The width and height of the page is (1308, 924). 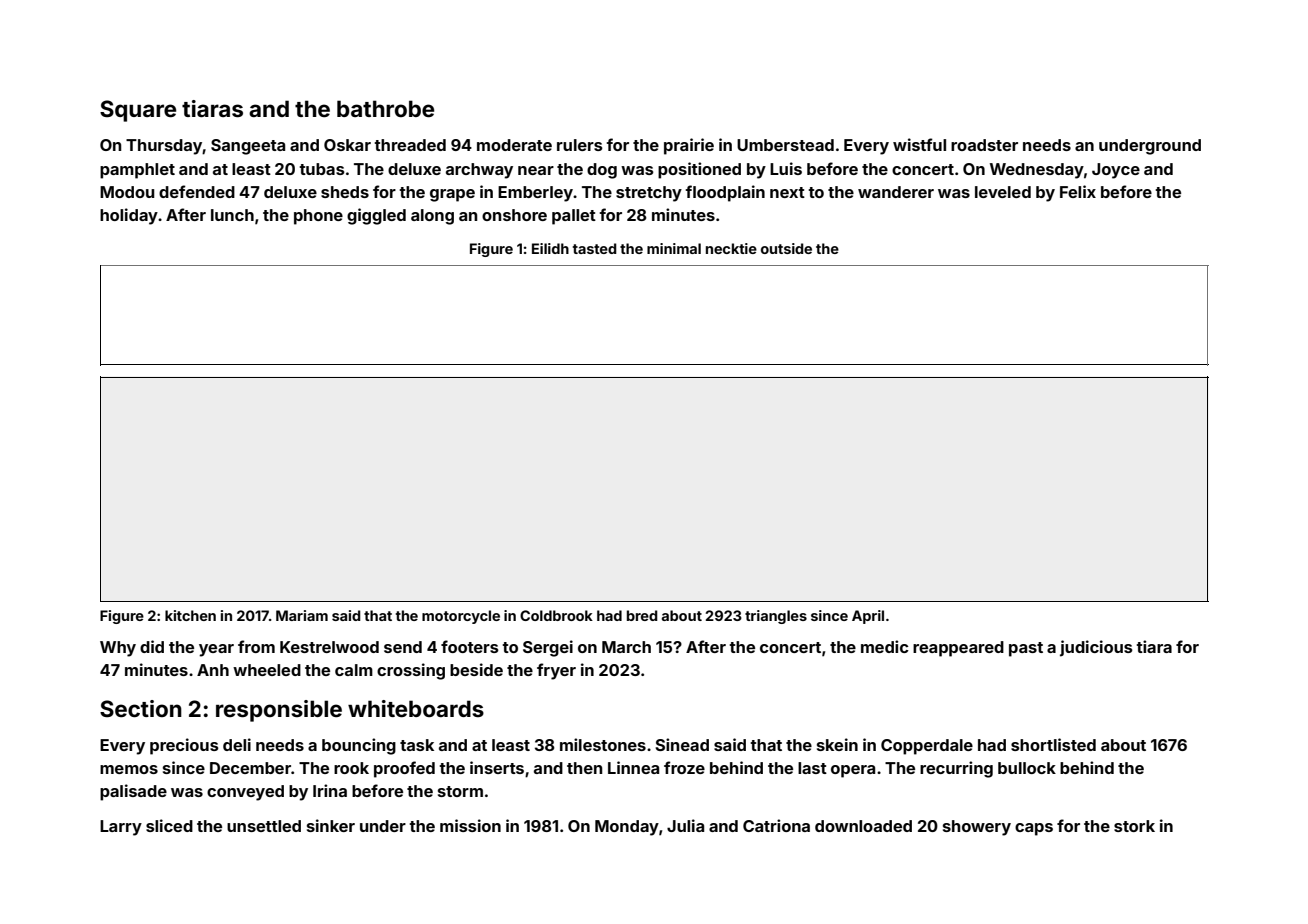 I want to click on sliced, so click(x=169, y=825).
